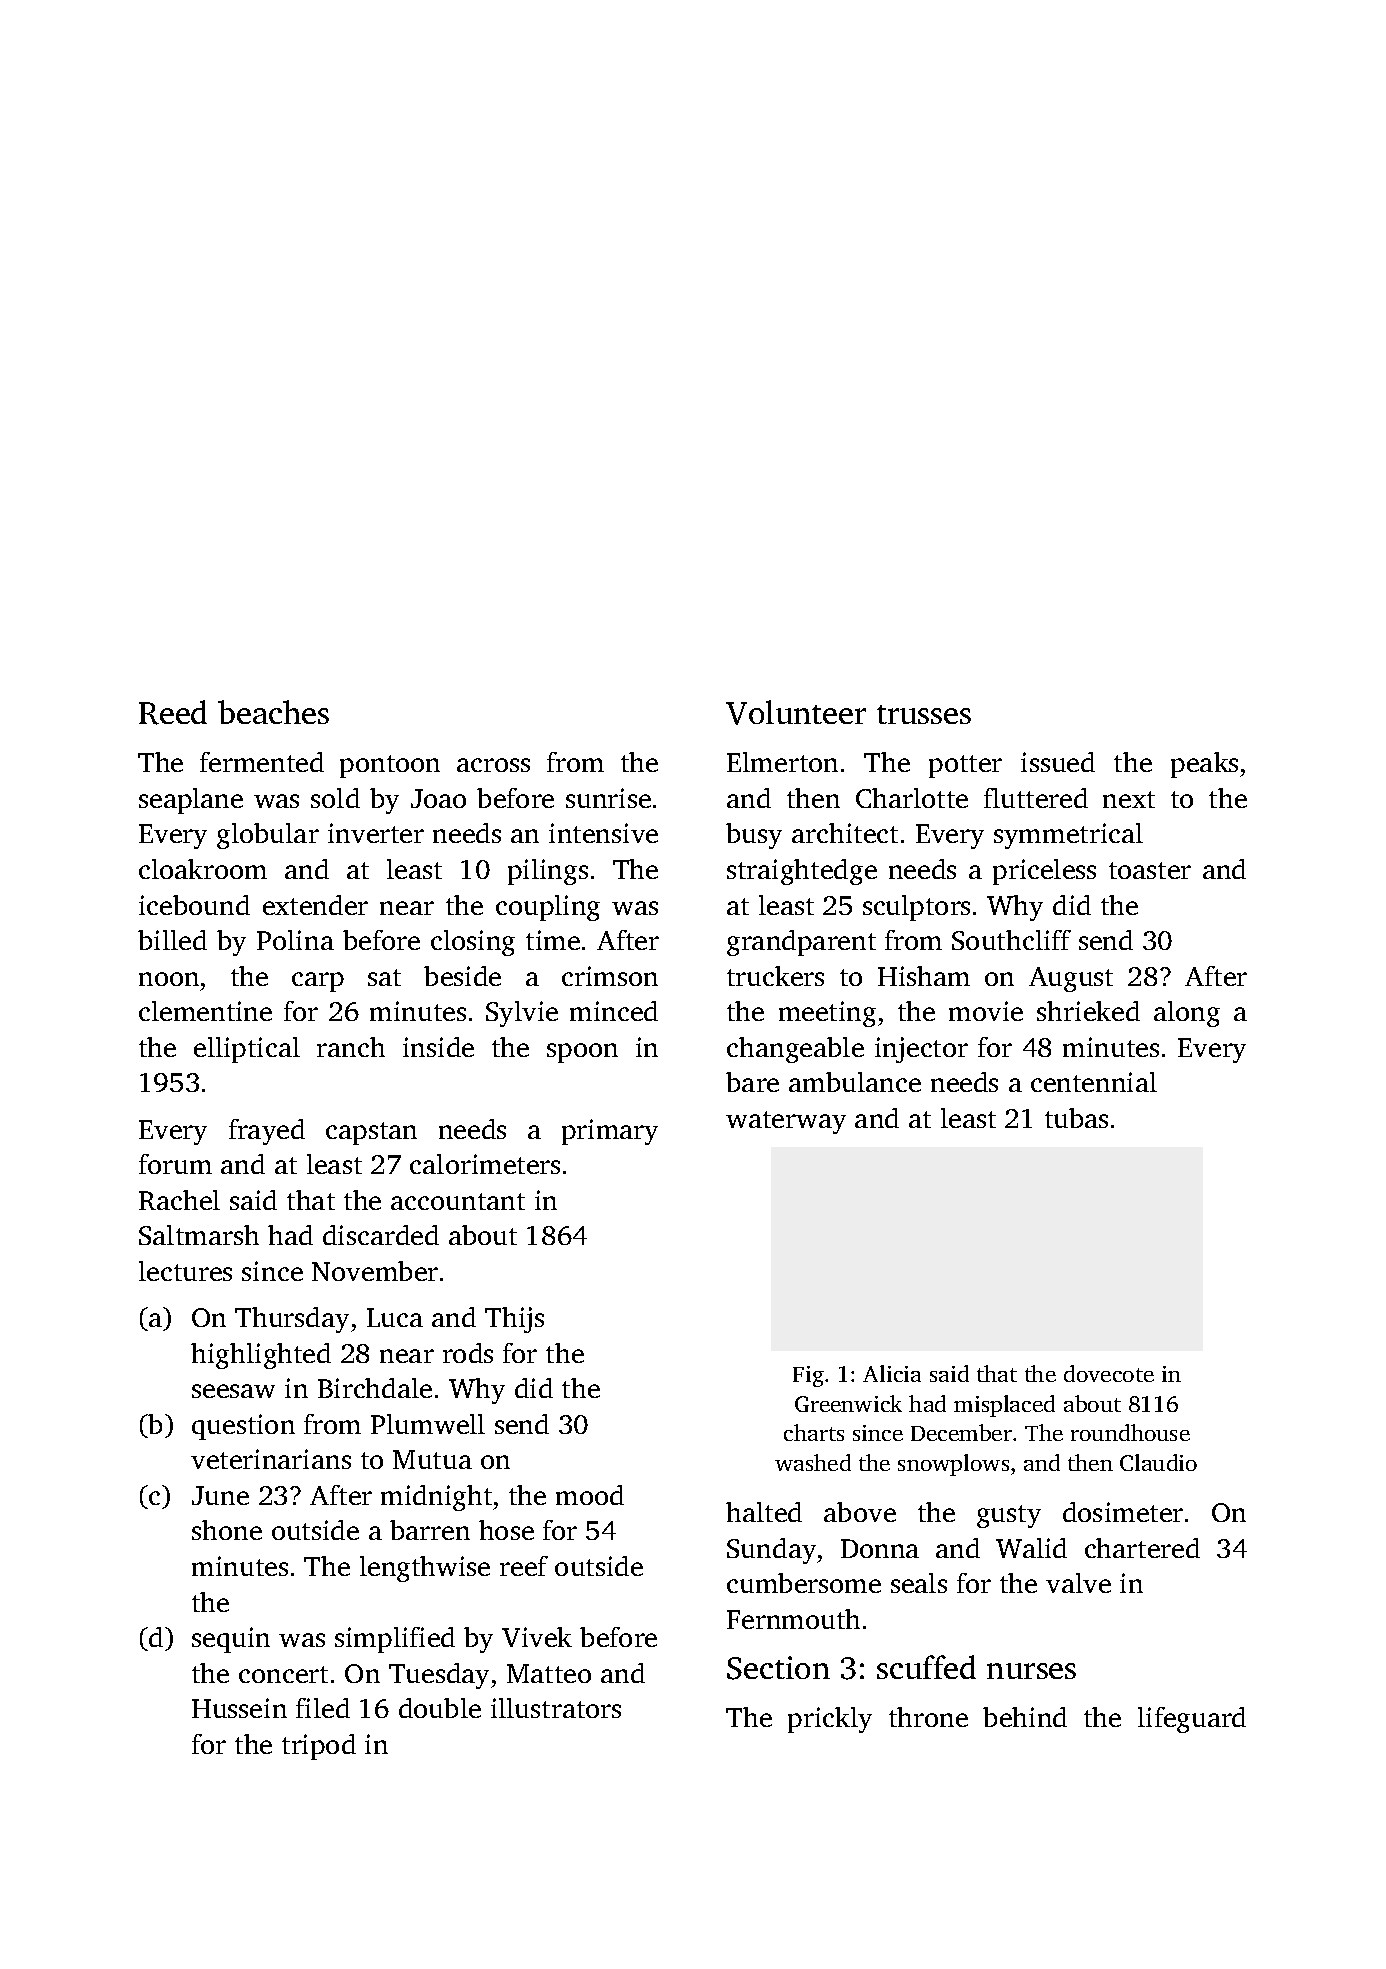 The image size is (1386, 1969). I want to click on tripod, so click(319, 1747).
